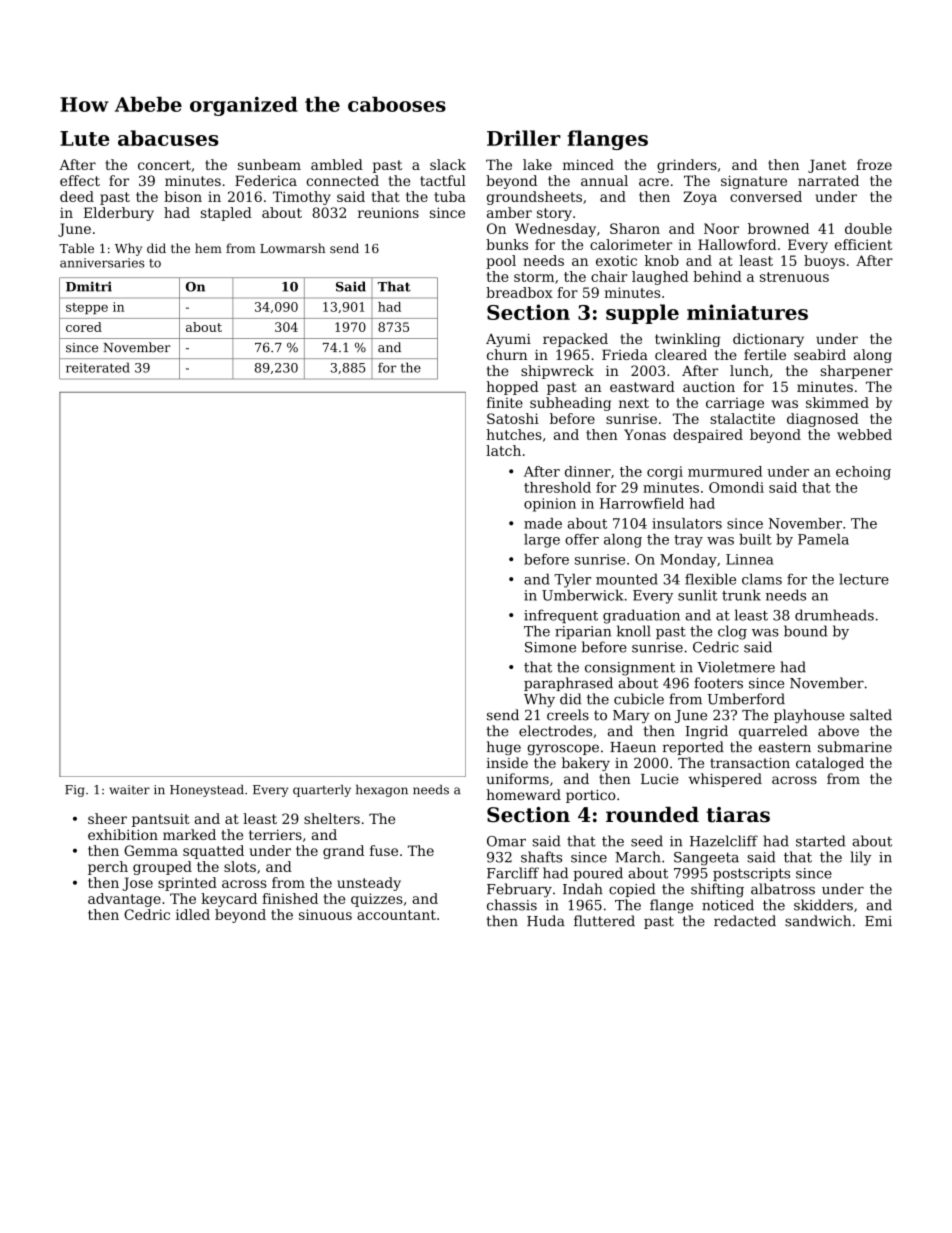 The image size is (952, 1233). Describe the element at coordinates (550, 647) in the screenshot. I see `Simone` at that location.
